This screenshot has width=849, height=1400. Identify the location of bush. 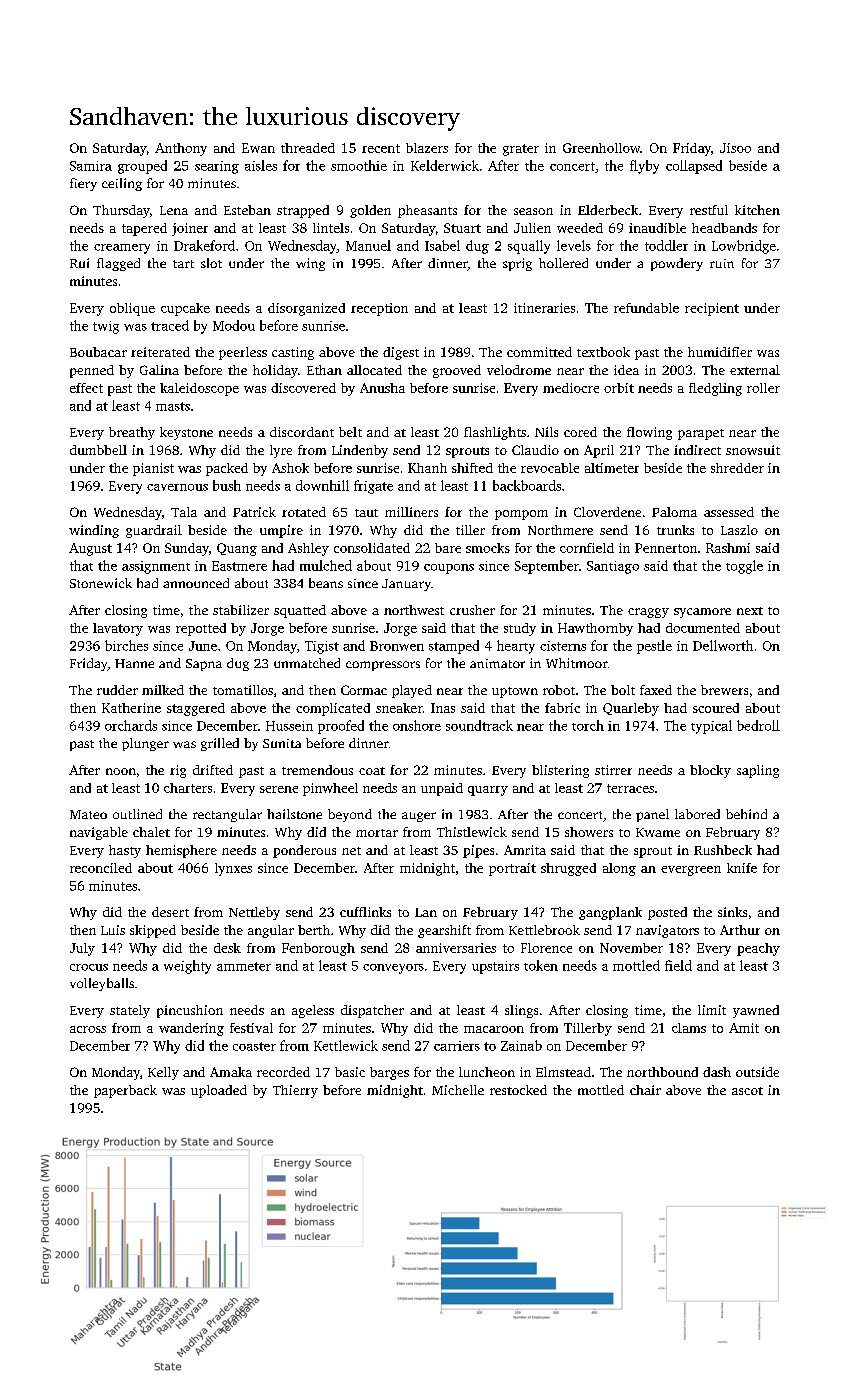
(227, 485).
